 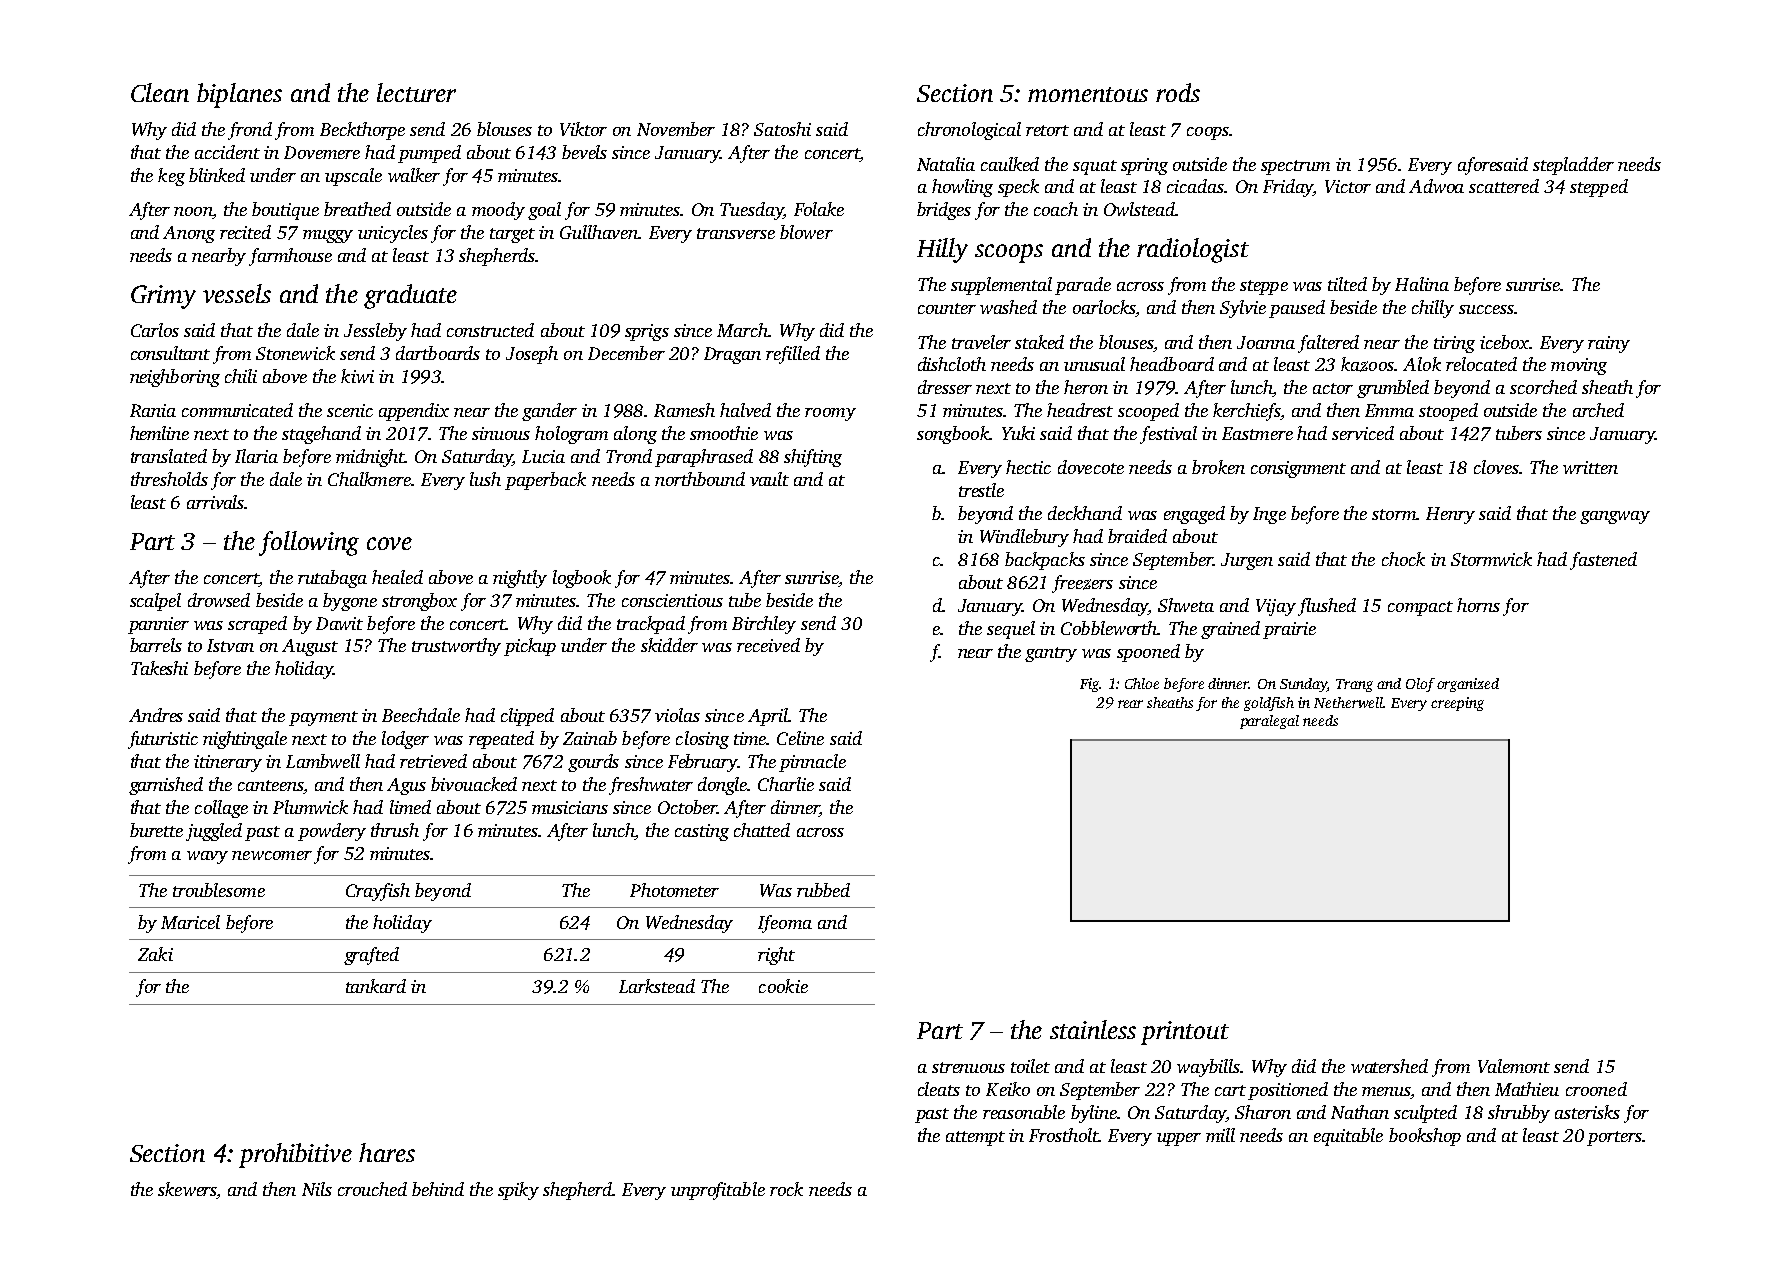 I want to click on retort, so click(x=1047, y=130).
